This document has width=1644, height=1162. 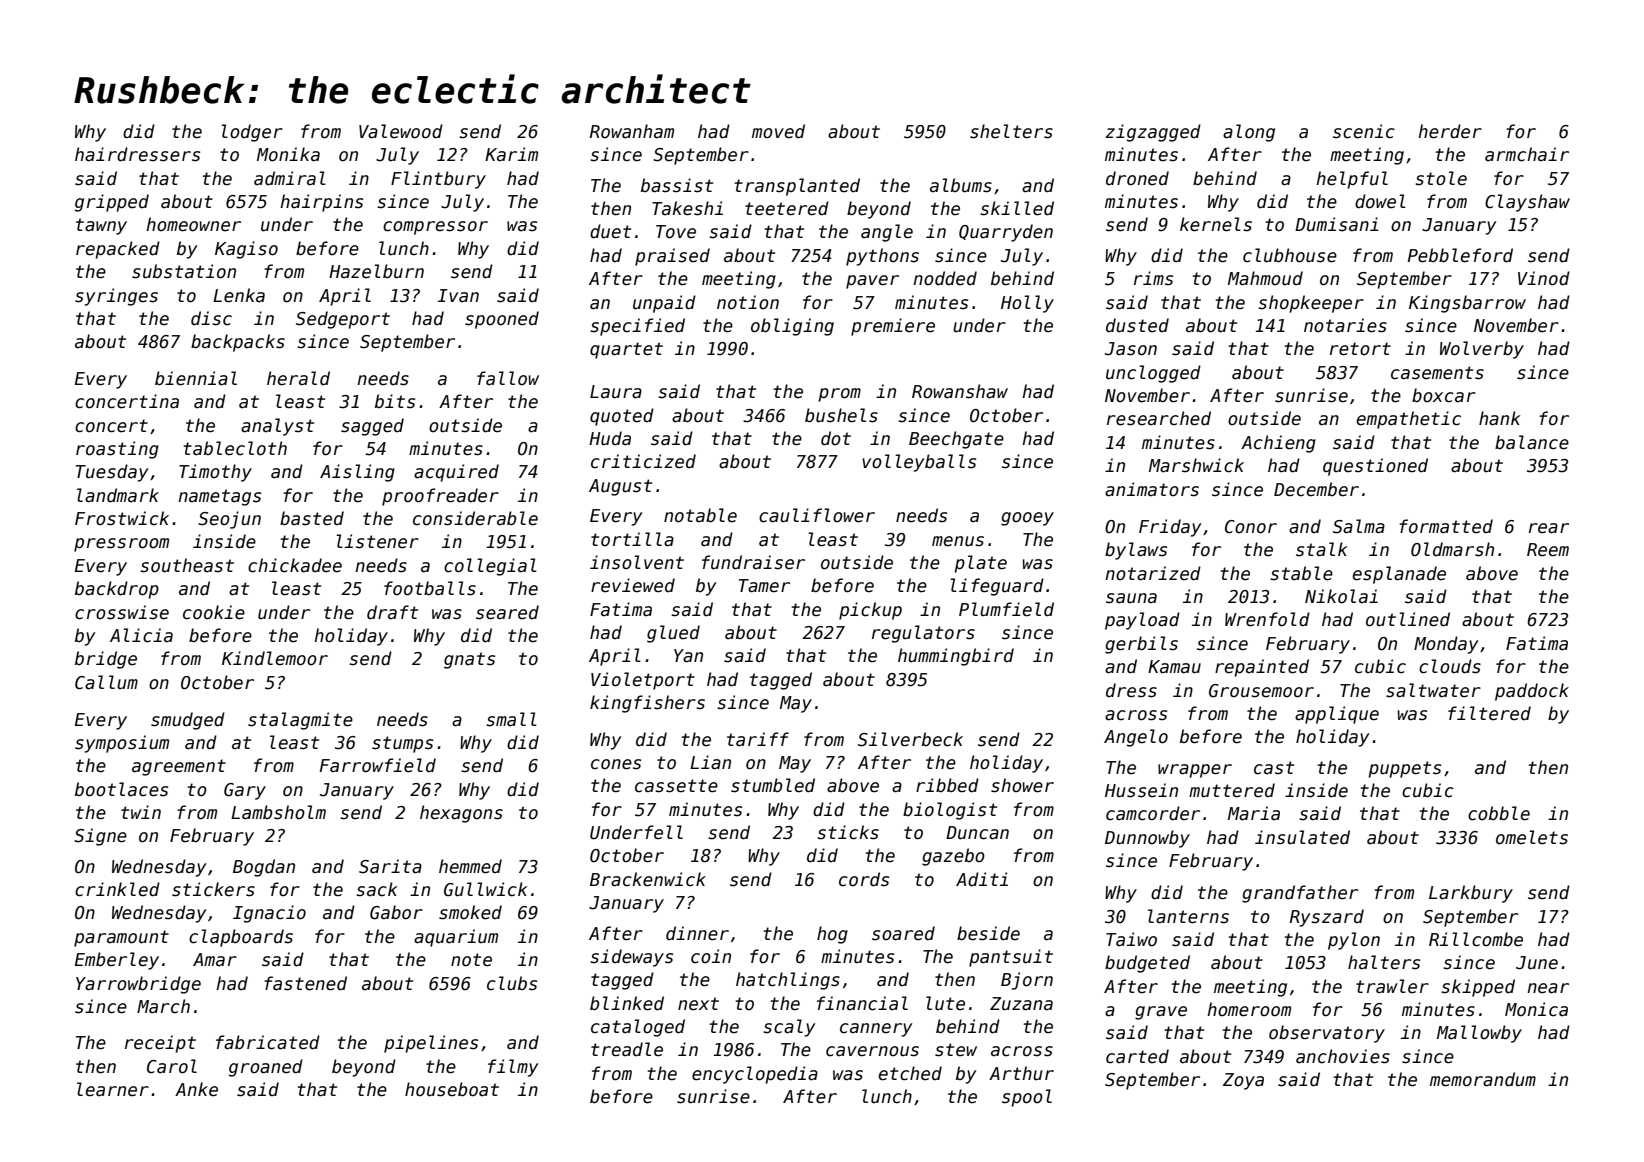 I want to click on Arthur, so click(x=1021, y=1073).
